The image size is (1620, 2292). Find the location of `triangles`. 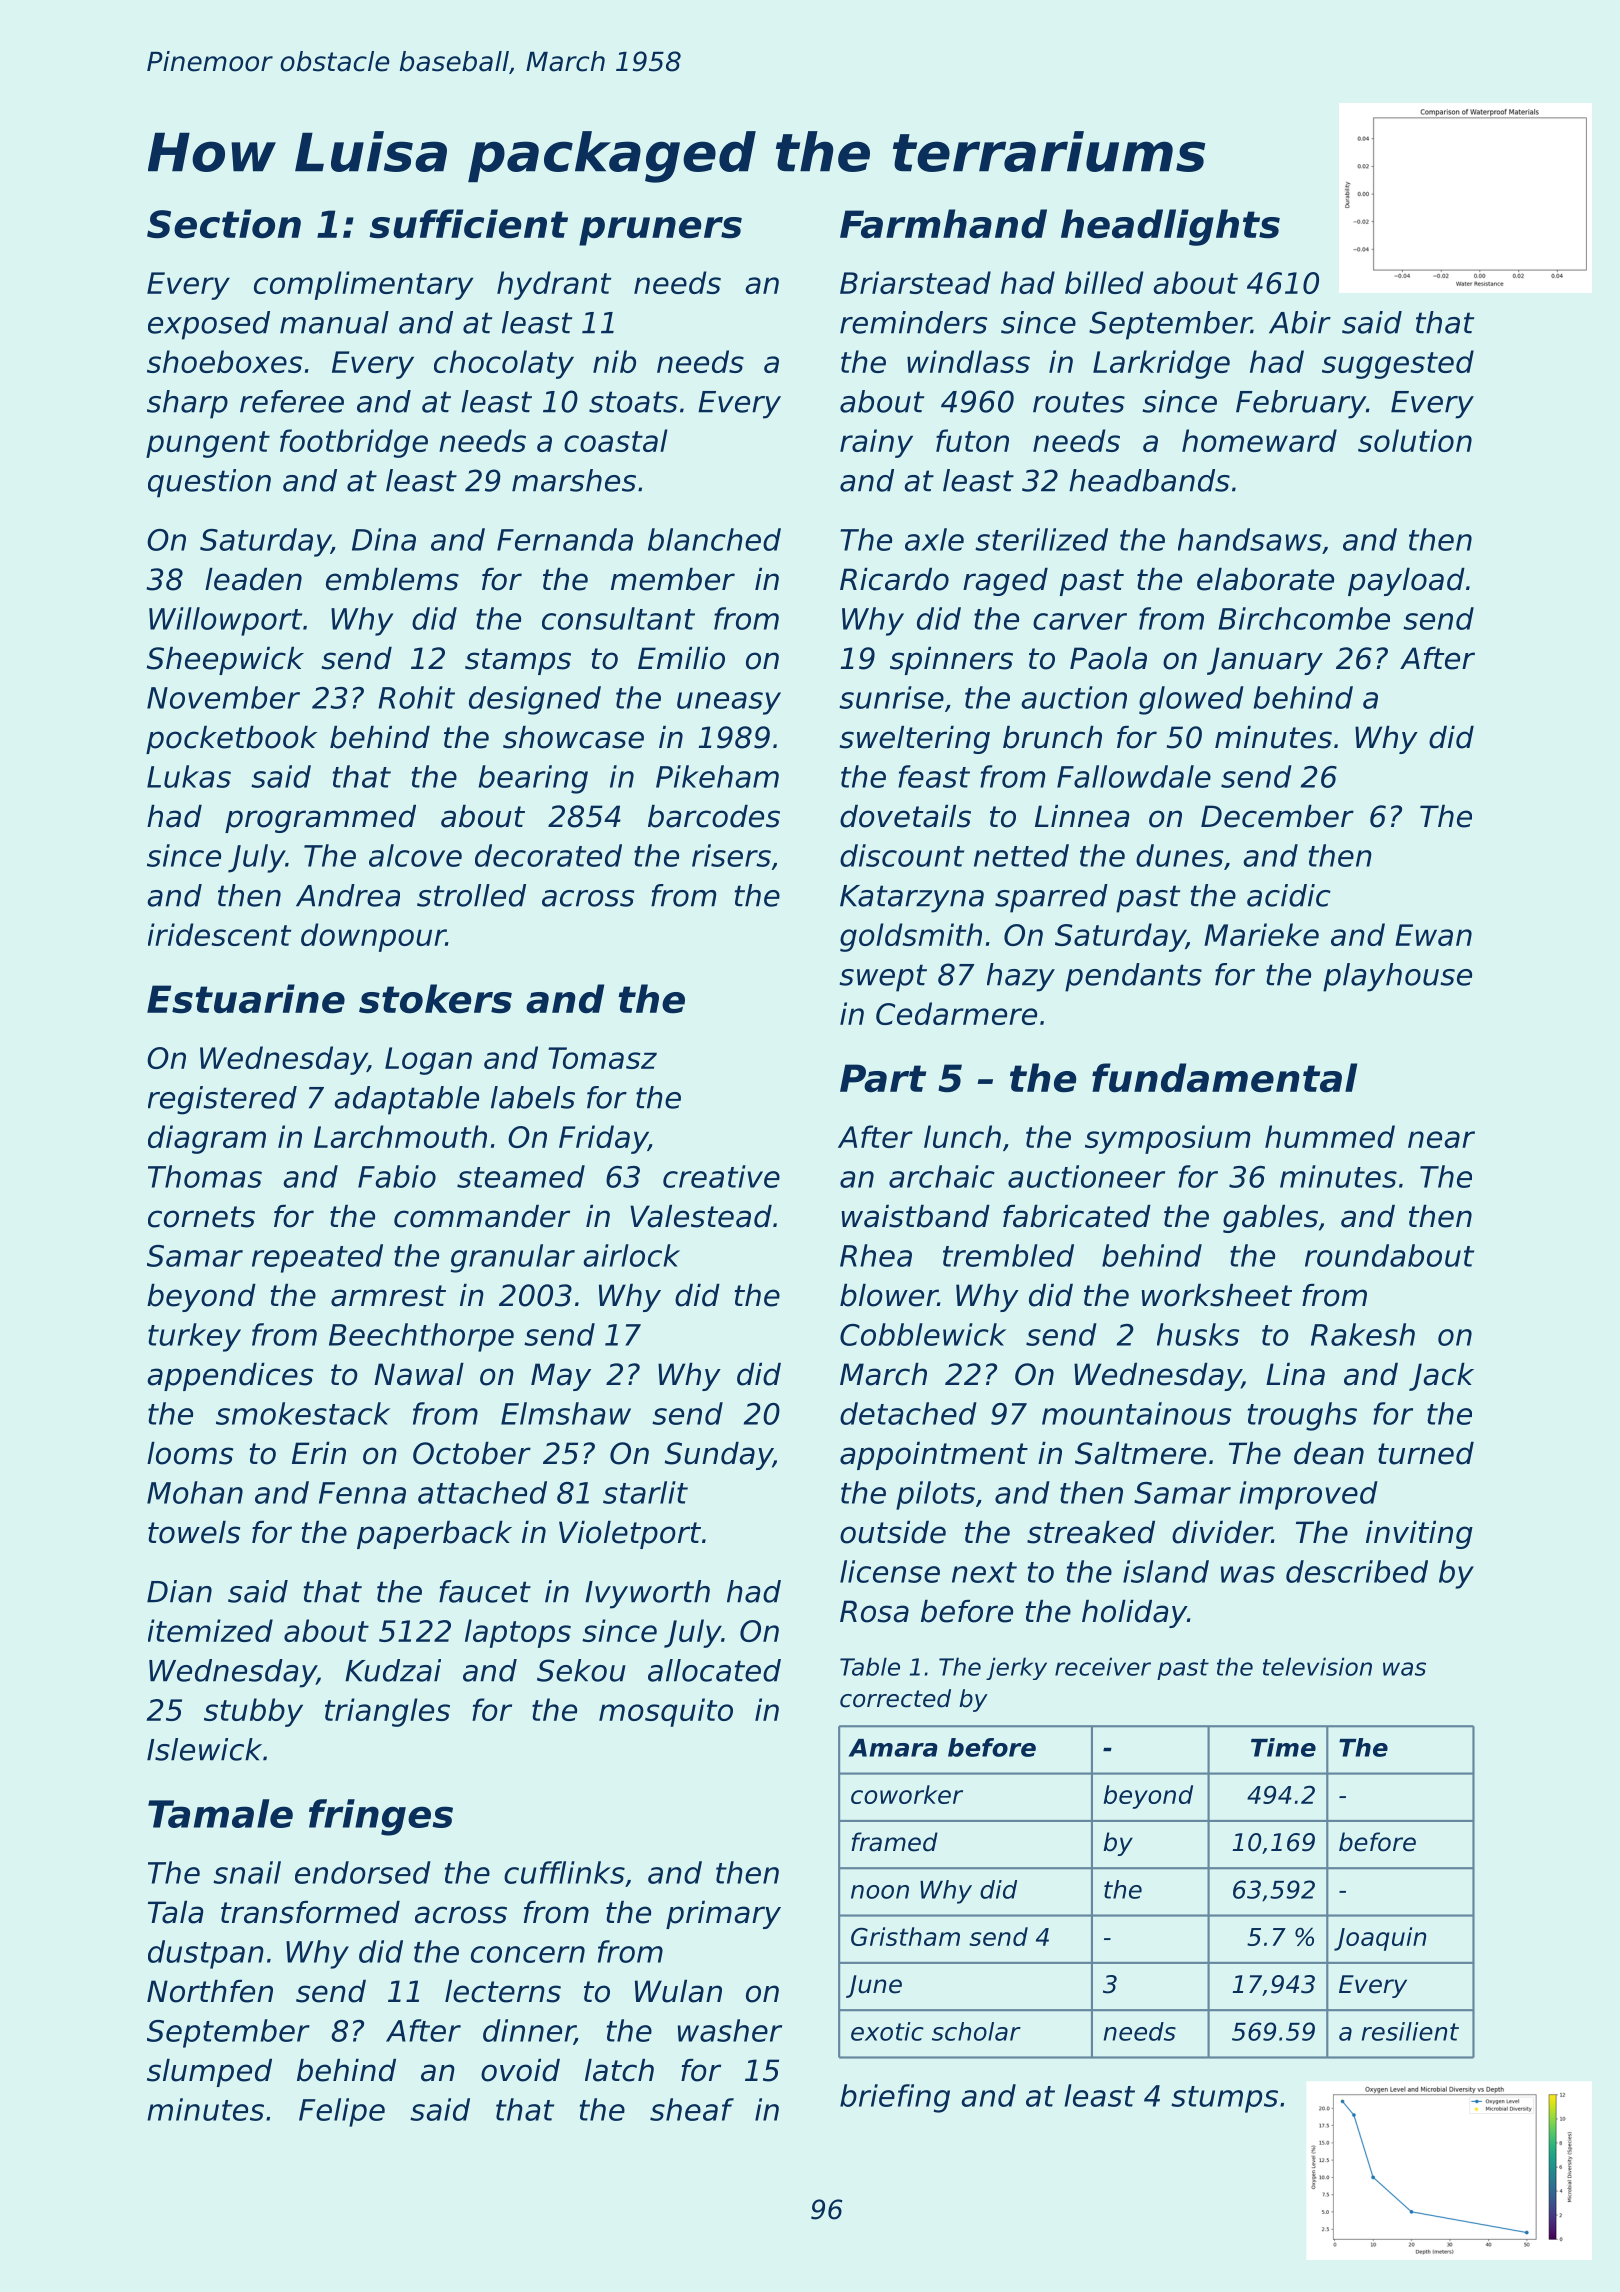

triangles is located at coordinates (387, 1712).
